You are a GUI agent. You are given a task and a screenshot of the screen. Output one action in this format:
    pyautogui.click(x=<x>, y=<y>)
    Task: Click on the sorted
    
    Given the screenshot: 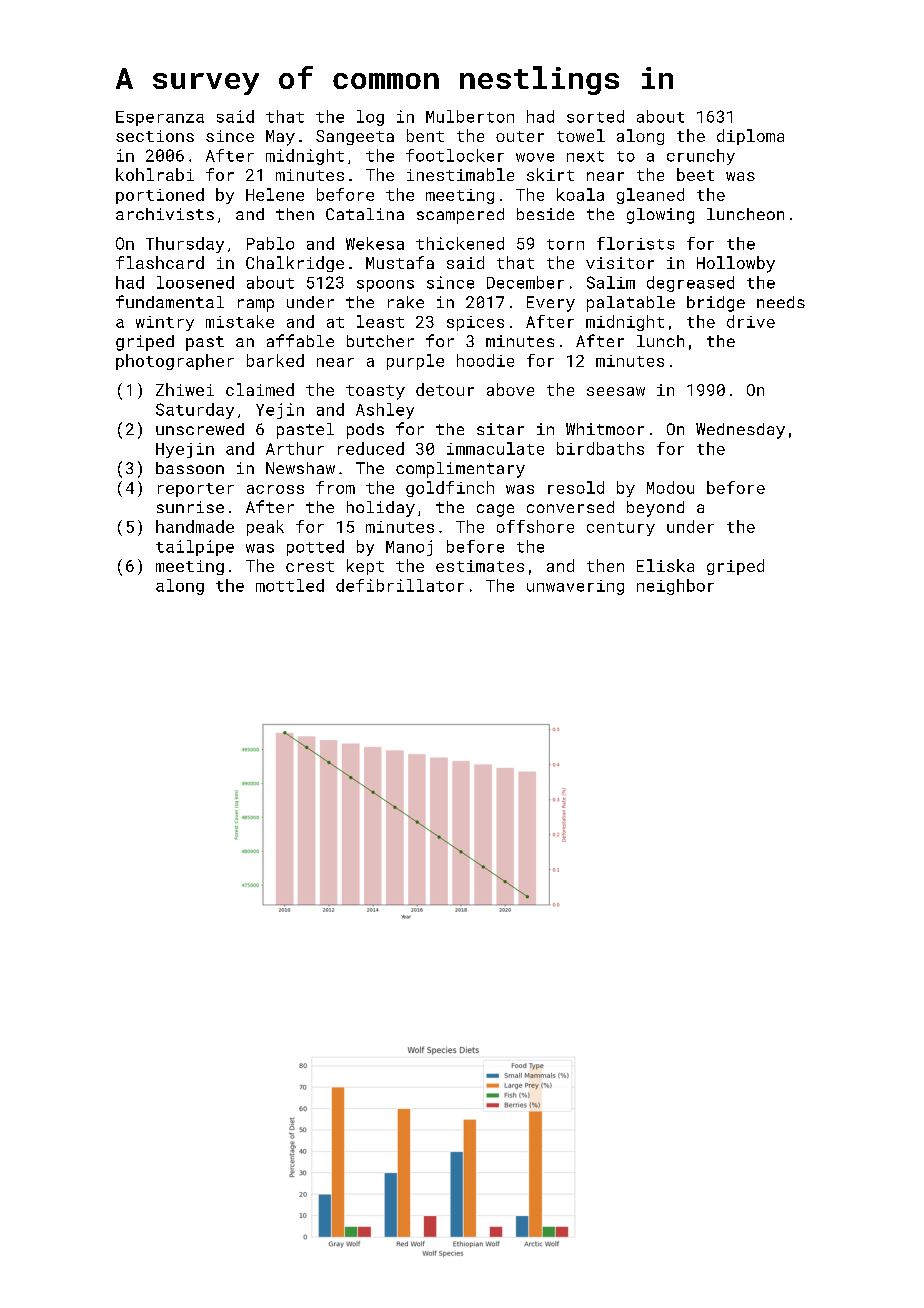 What is the action you would take?
    pyautogui.click(x=595, y=116)
